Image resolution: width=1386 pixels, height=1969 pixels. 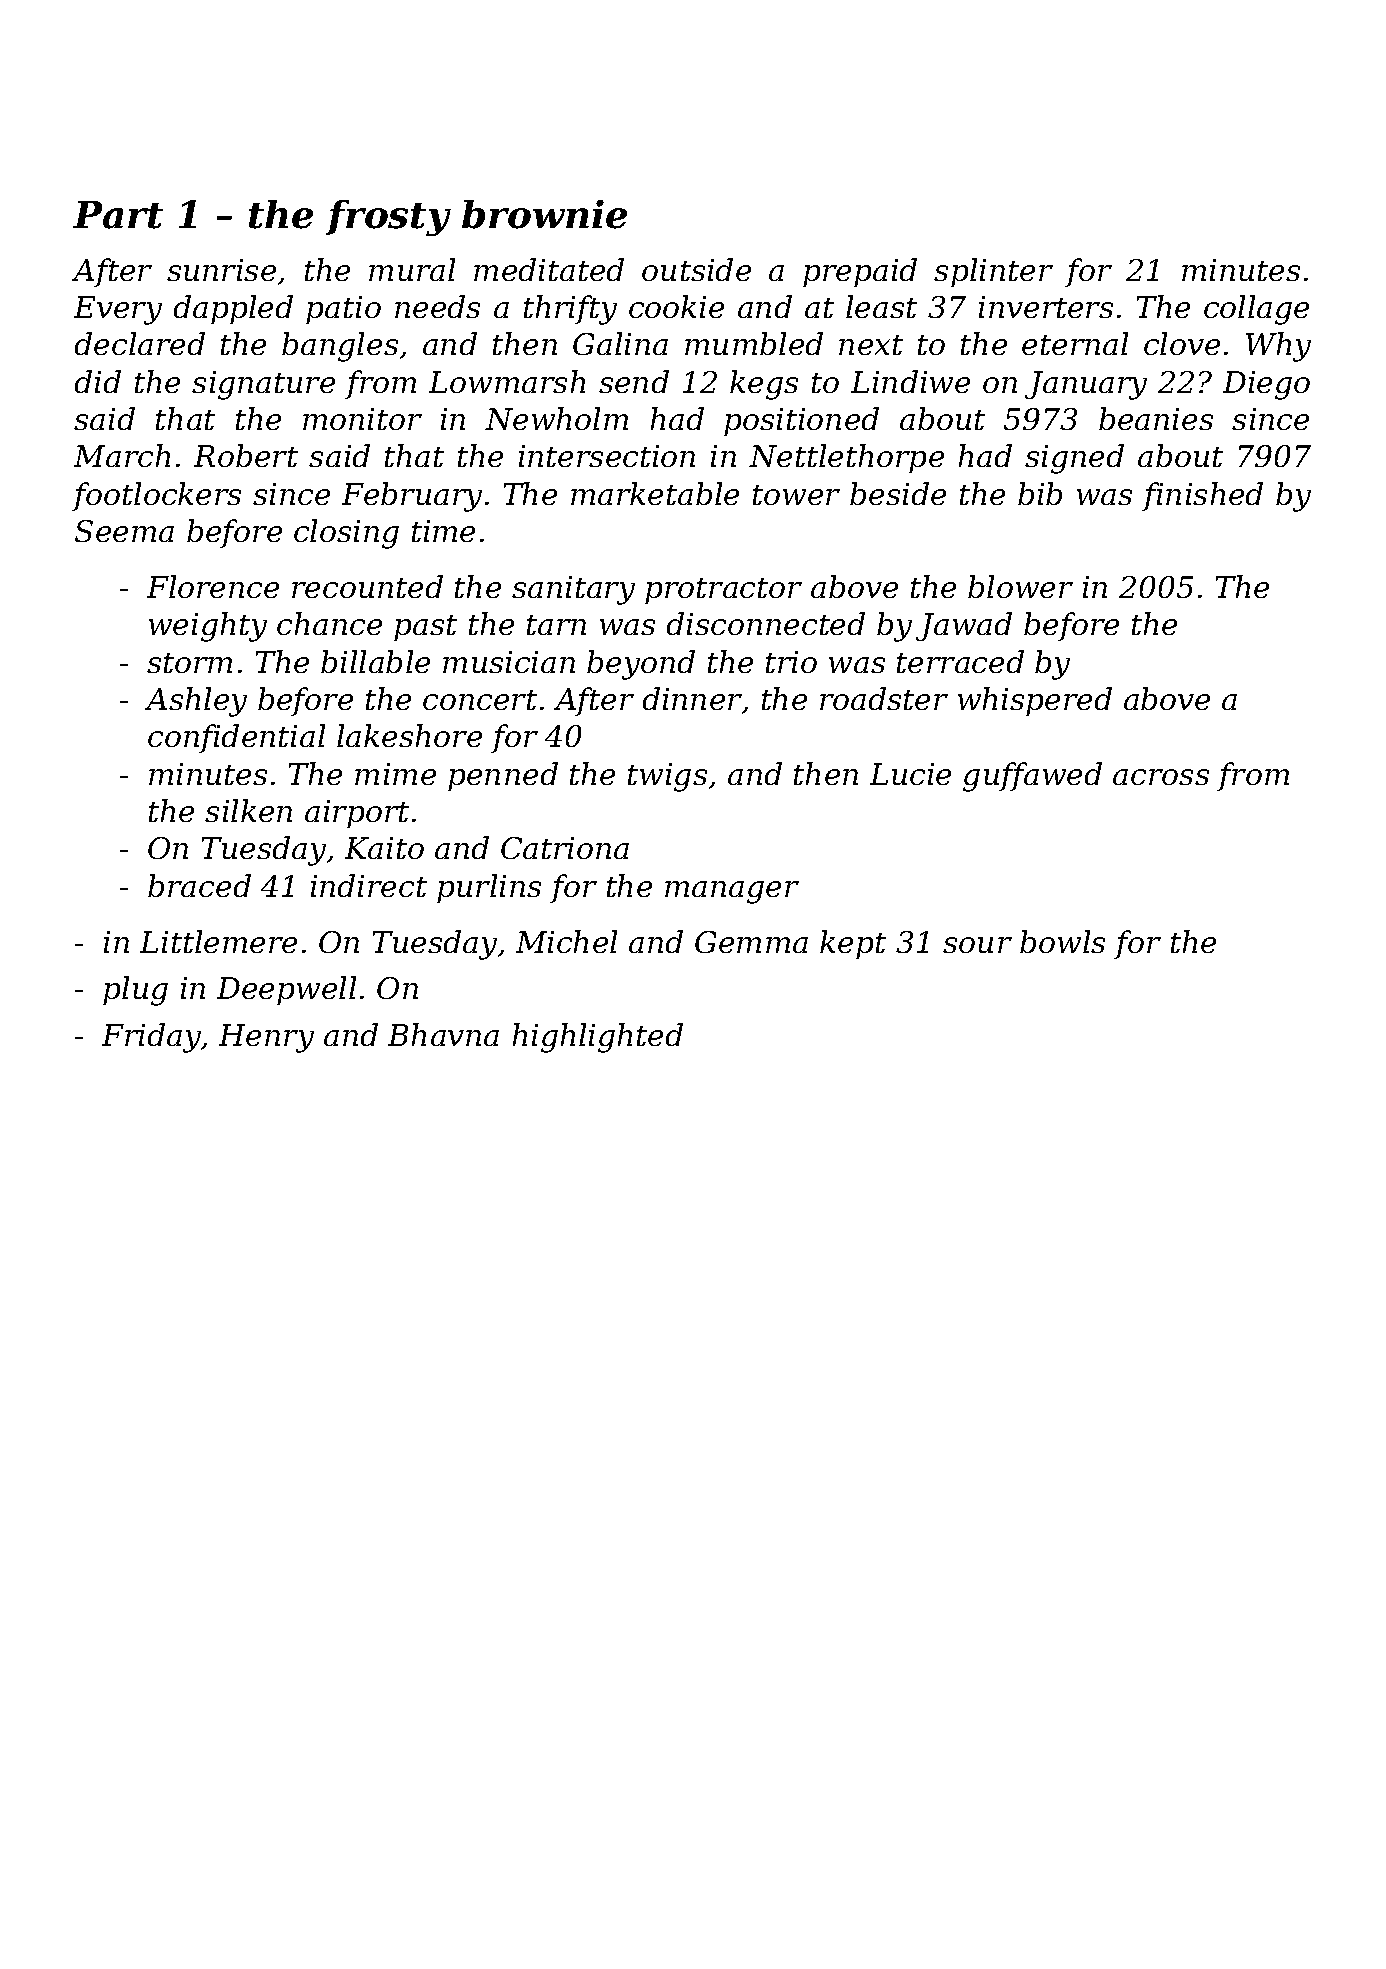 What do you see at coordinates (196, 702) in the screenshot?
I see `Ashley` at bounding box center [196, 702].
